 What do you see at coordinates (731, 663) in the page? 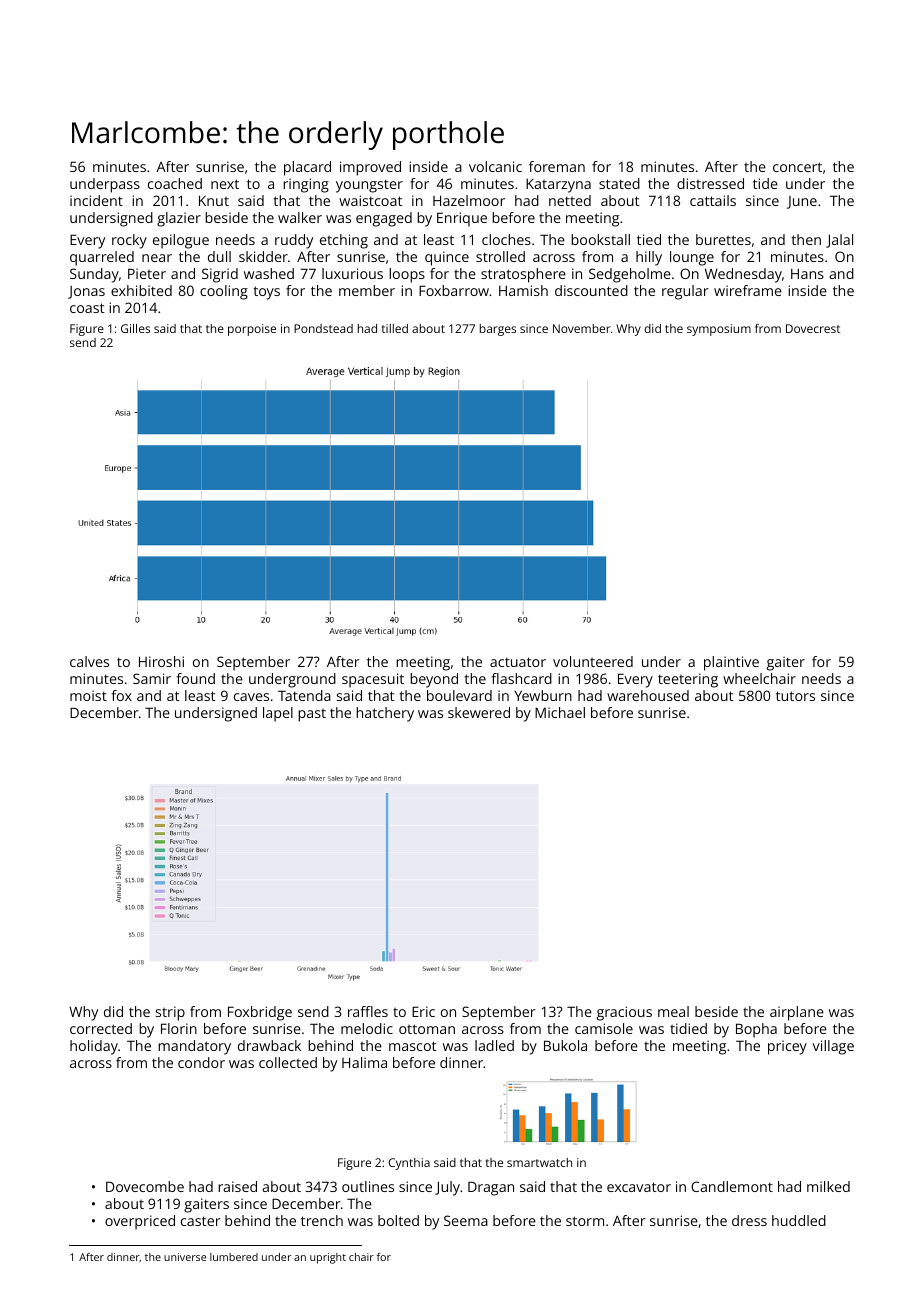
I see `plaintive` at bounding box center [731, 663].
